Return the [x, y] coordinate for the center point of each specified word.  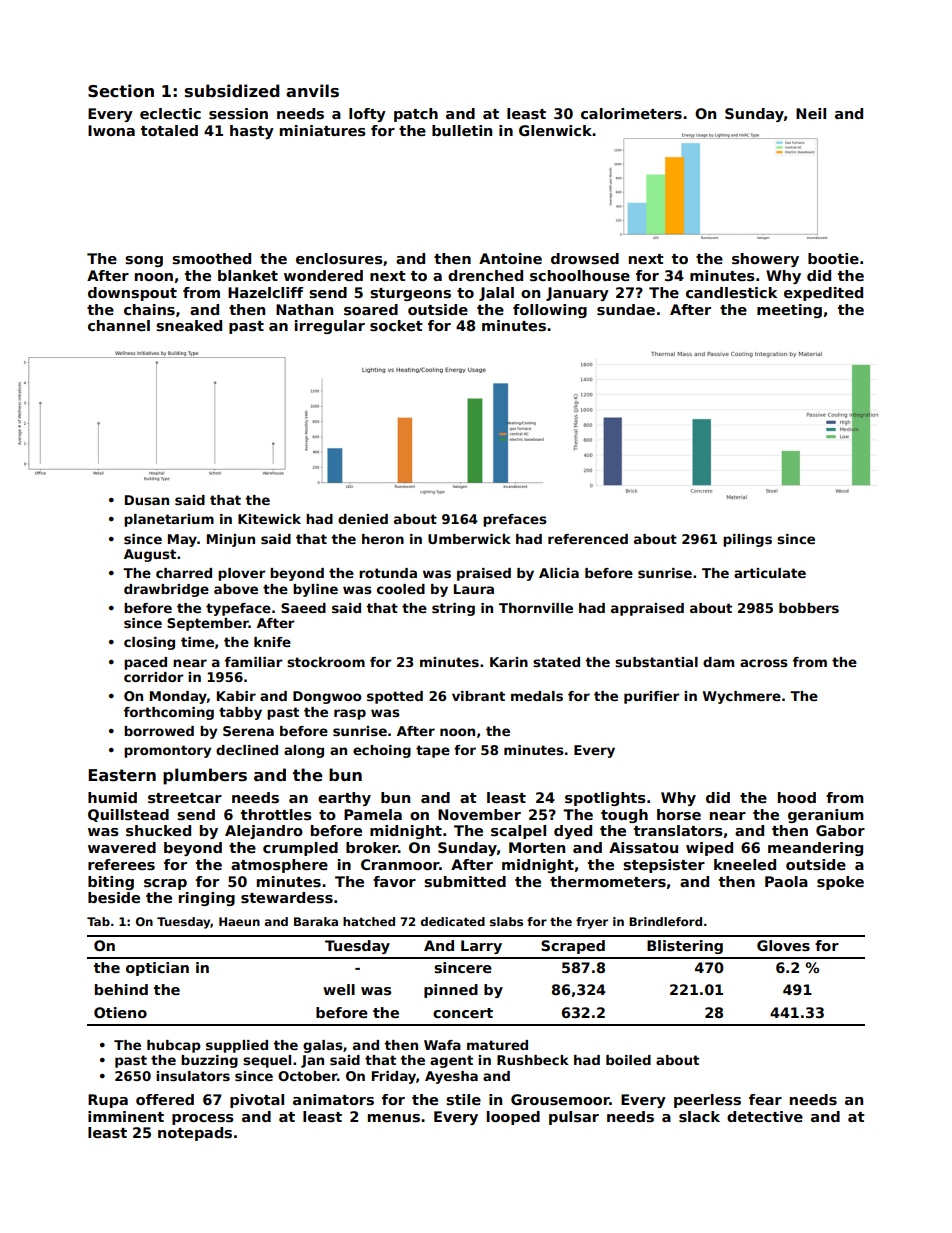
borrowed [159, 731]
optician [157, 969]
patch [416, 115]
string [453, 609]
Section [121, 91]
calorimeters [631, 113]
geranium [826, 816]
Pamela [373, 814]
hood [797, 797]
